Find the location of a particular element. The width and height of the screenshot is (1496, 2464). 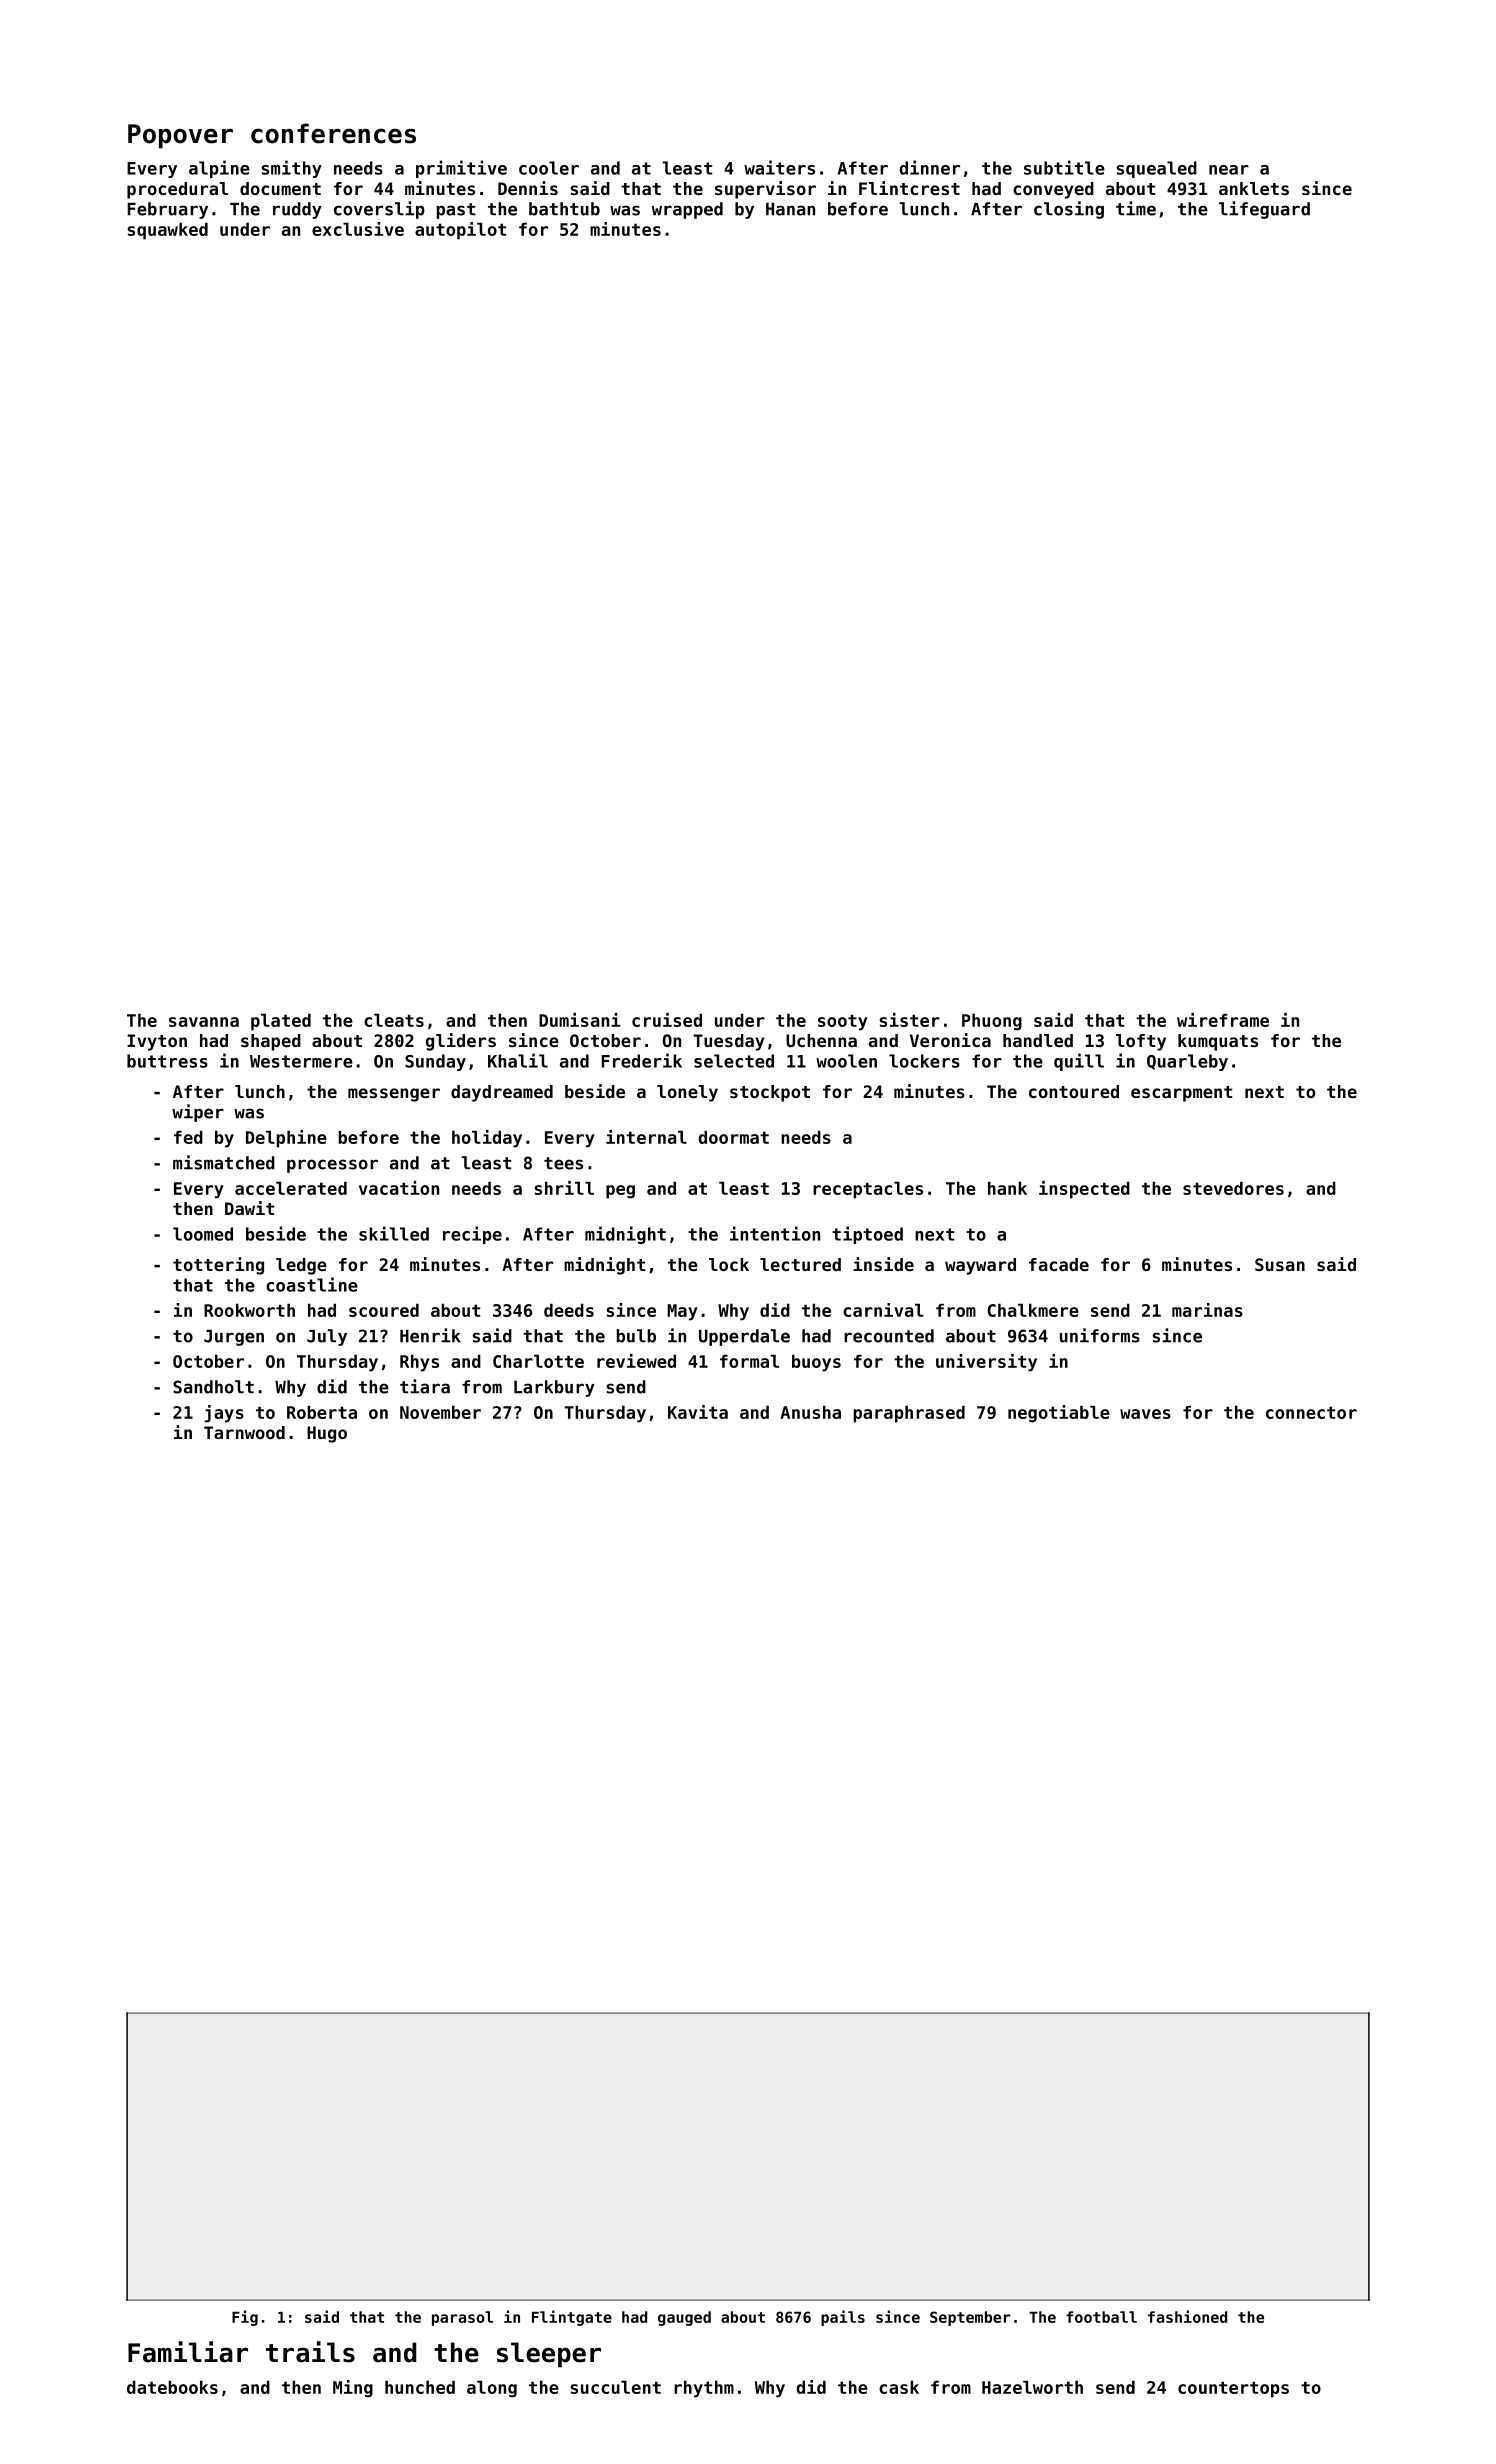

conferences is located at coordinates (333, 133).
